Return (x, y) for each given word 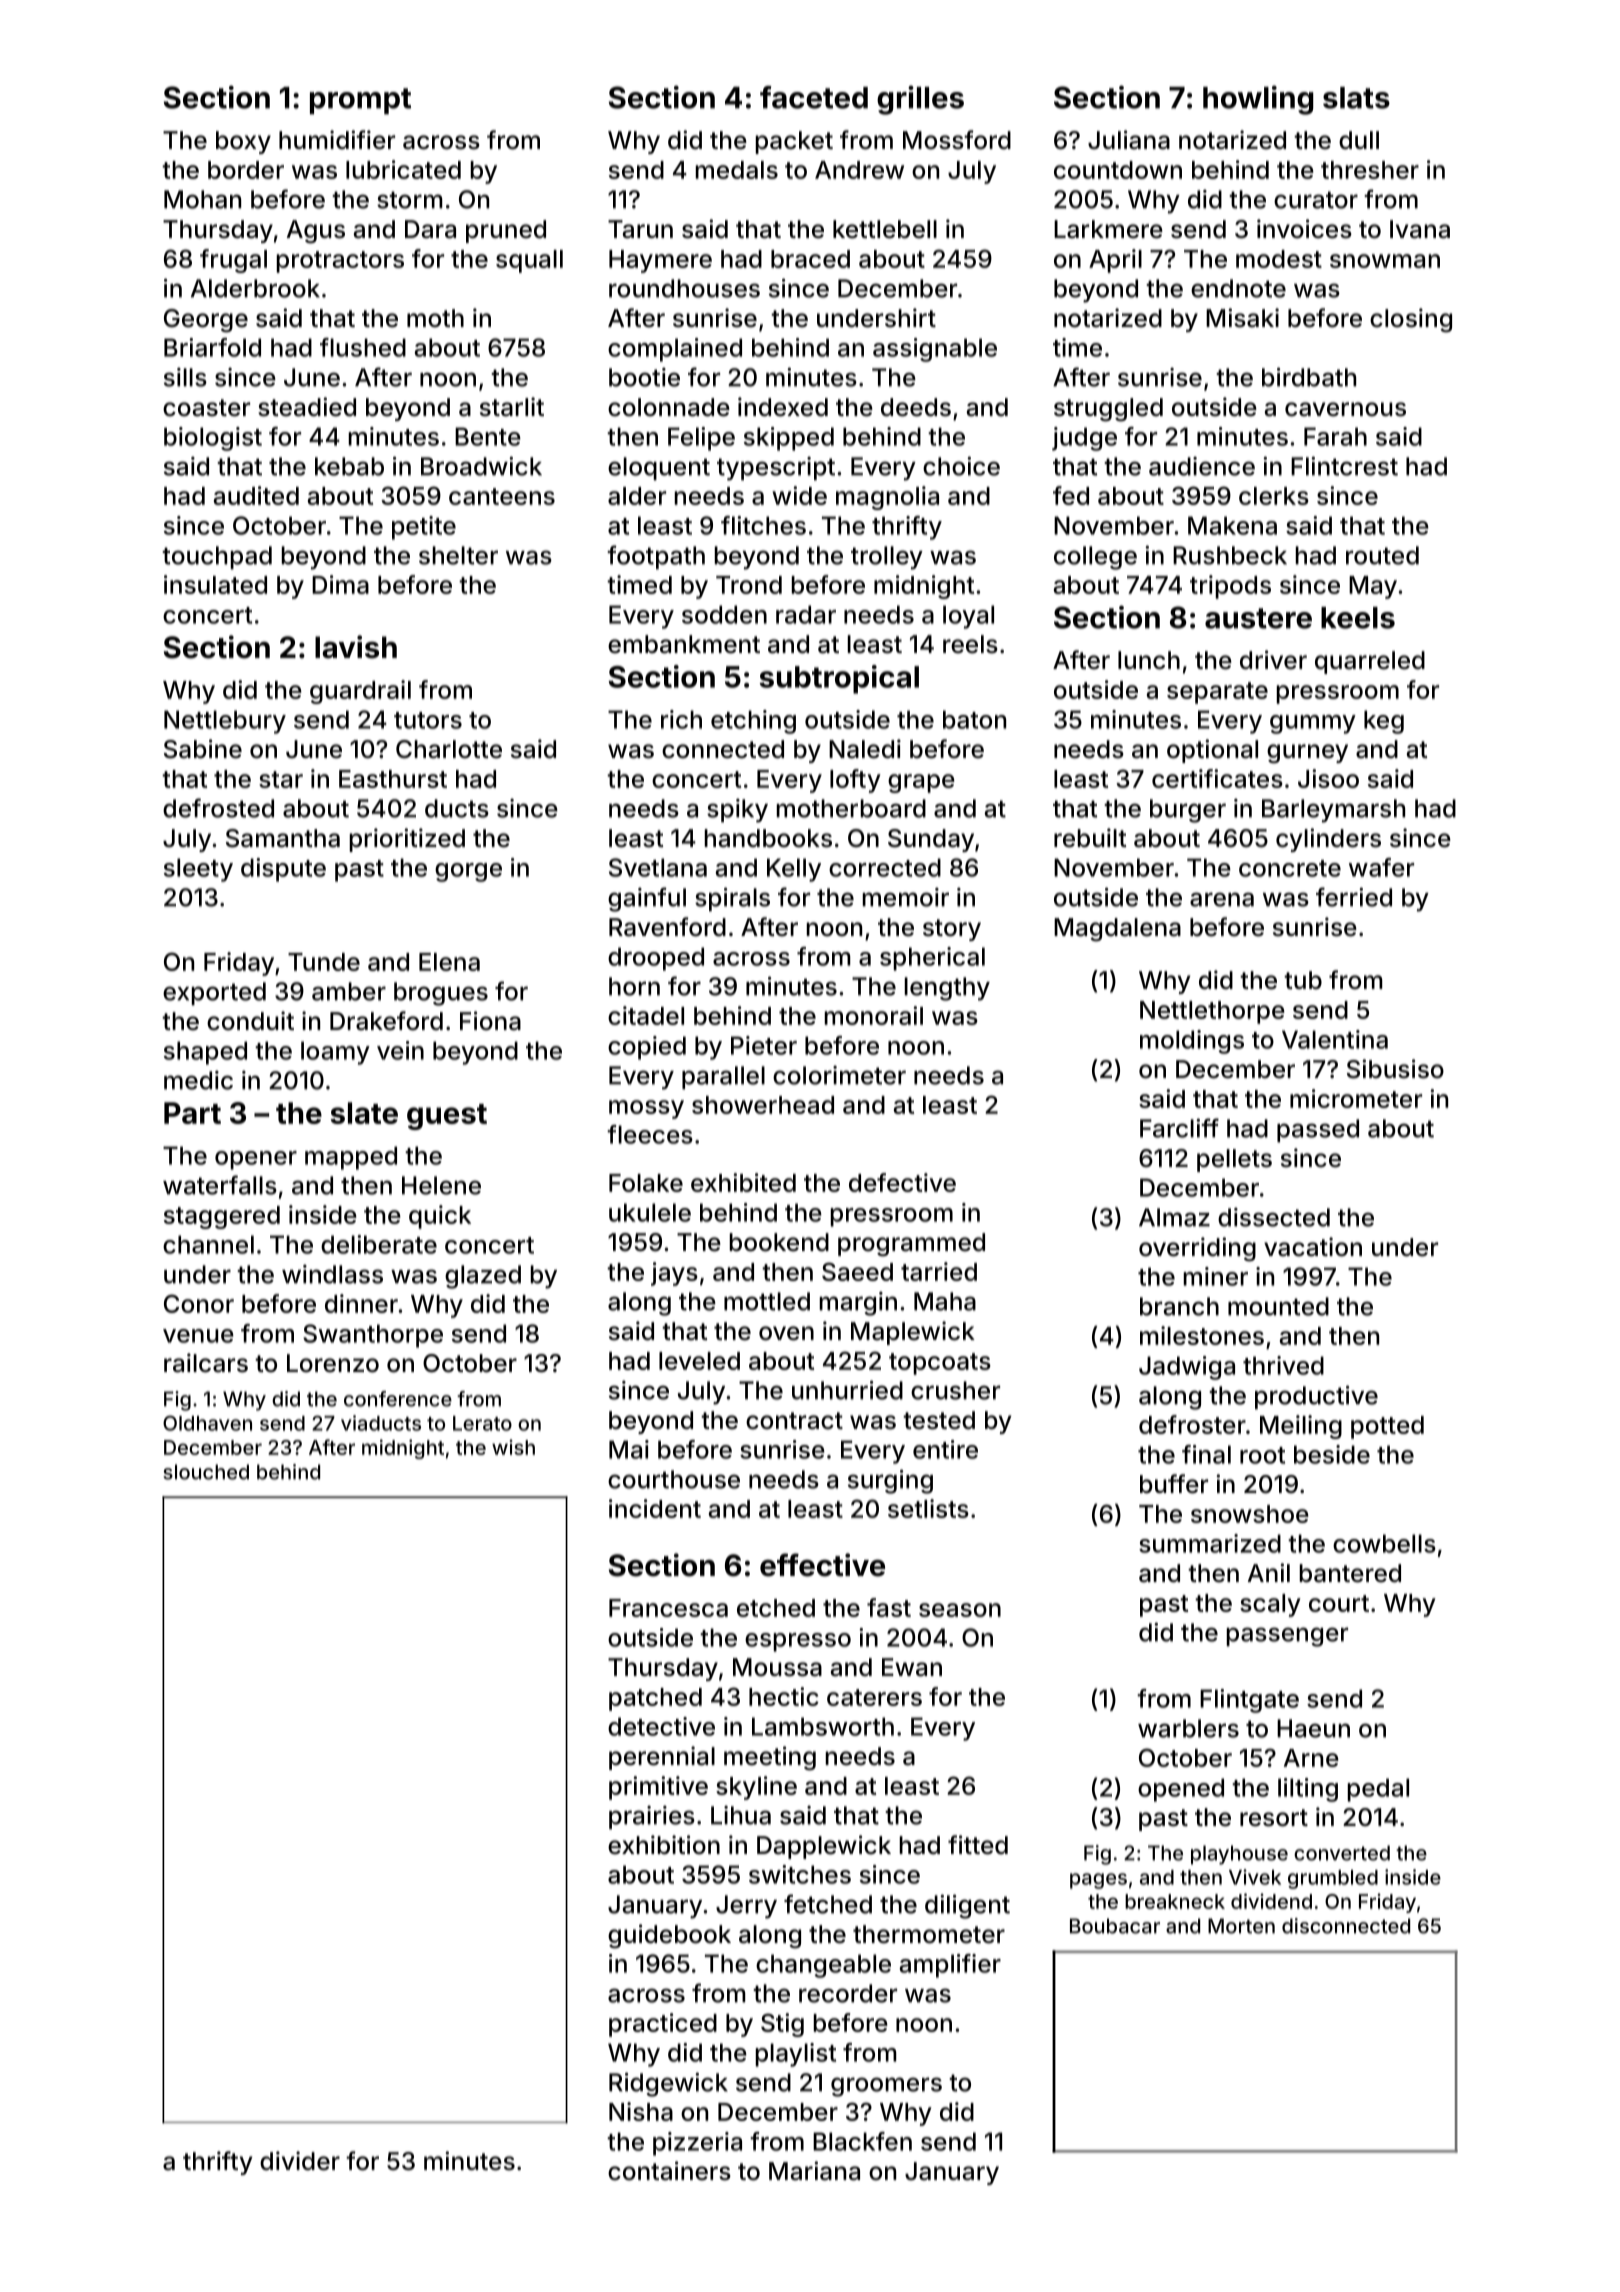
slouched (206, 1472)
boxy (243, 142)
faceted (814, 97)
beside (1332, 1454)
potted (1387, 1427)
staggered (222, 1217)
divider (300, 2161)
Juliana (1129, 140)
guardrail (360, 692)
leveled (699, 1361)
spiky (737, 811)
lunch (1149, 660)
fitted (978, 1845)
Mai (629, 1449)
